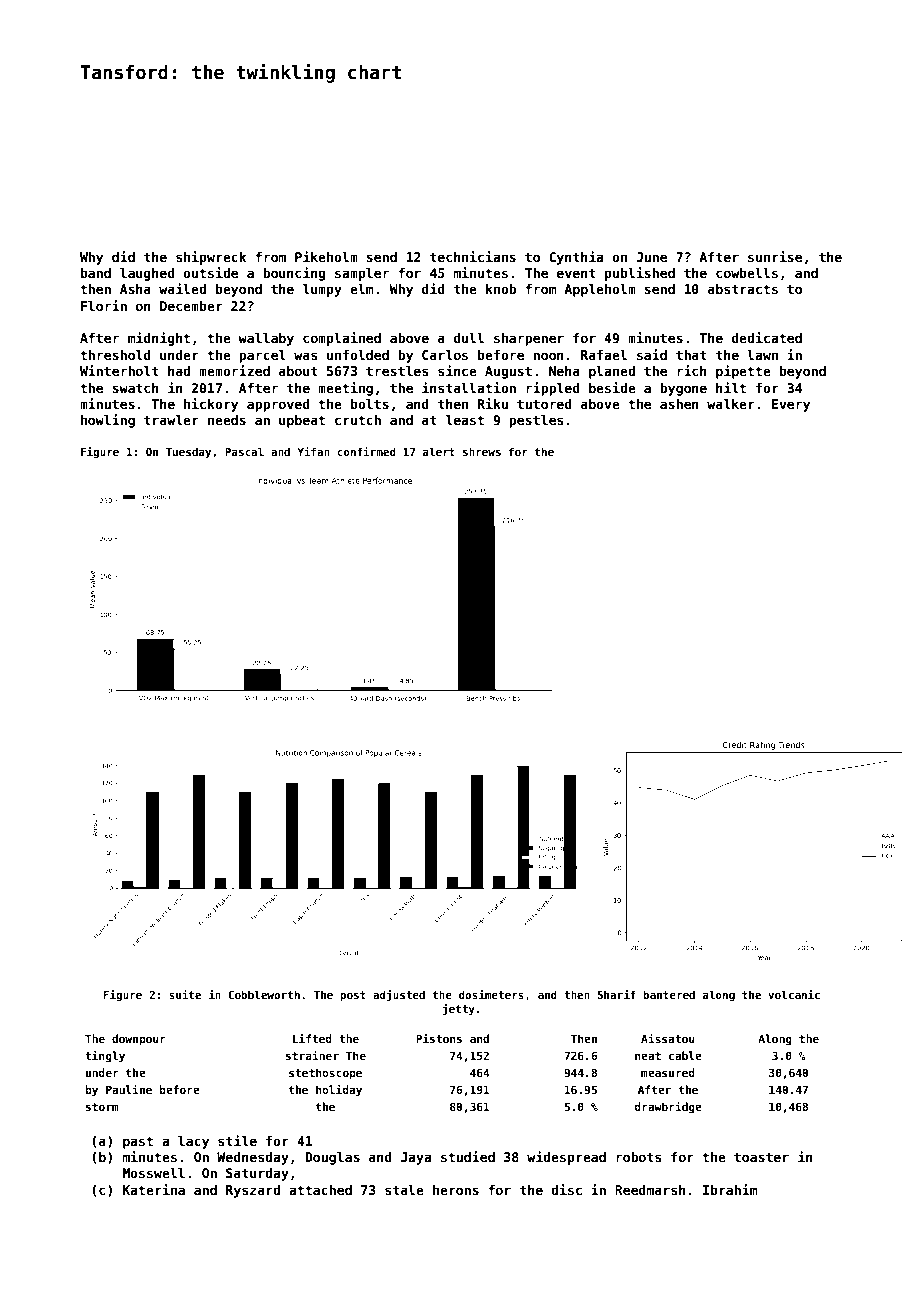  Describe the element at coordinates (794, 994) in the screenshot. I see `volcanic` at that location.
